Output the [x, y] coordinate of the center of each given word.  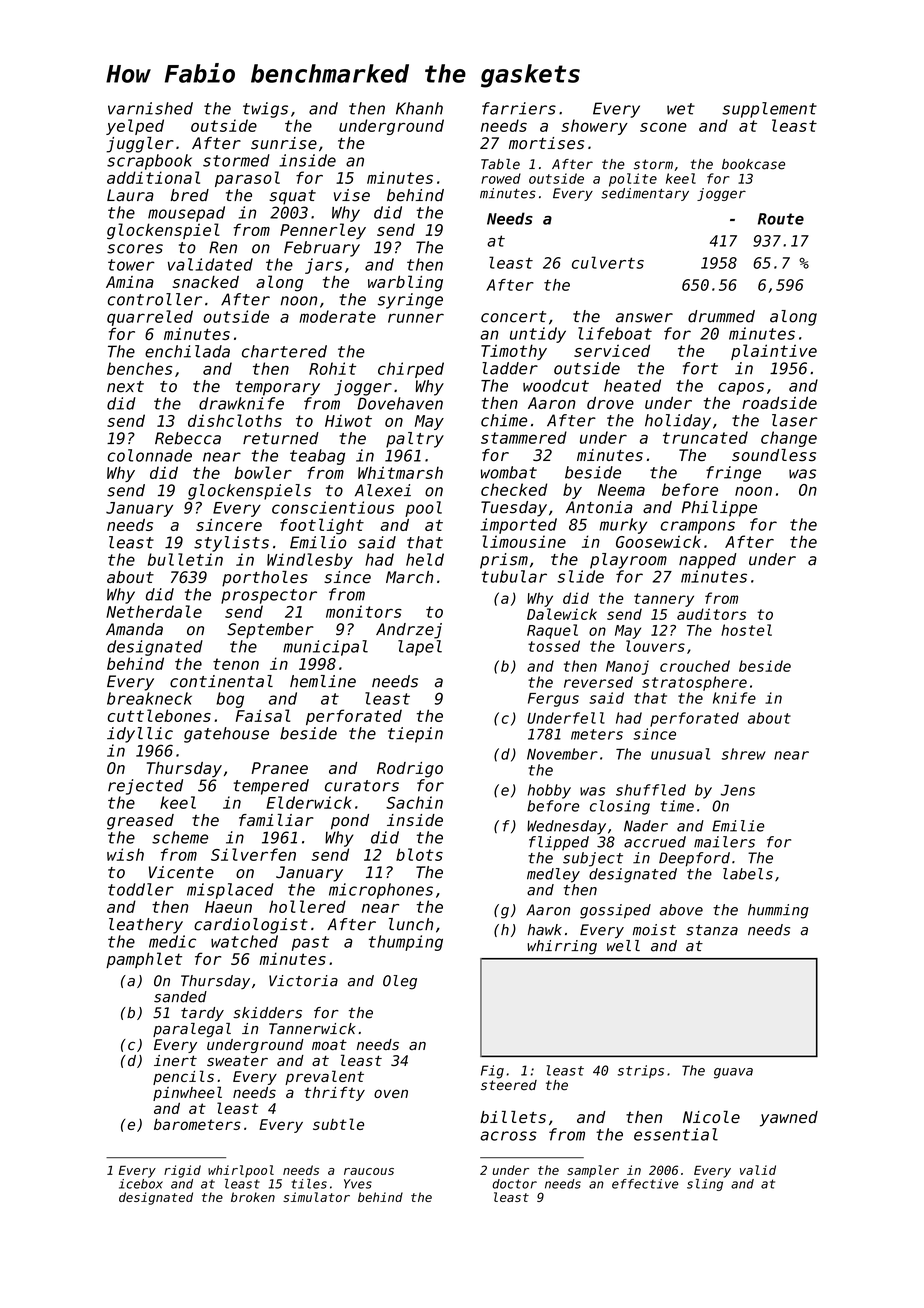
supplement [769, 110]
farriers [519, 108]
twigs [265, 110]
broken [253, 1197]
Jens [738, 790]
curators [362, 786]
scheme [180, 837]
